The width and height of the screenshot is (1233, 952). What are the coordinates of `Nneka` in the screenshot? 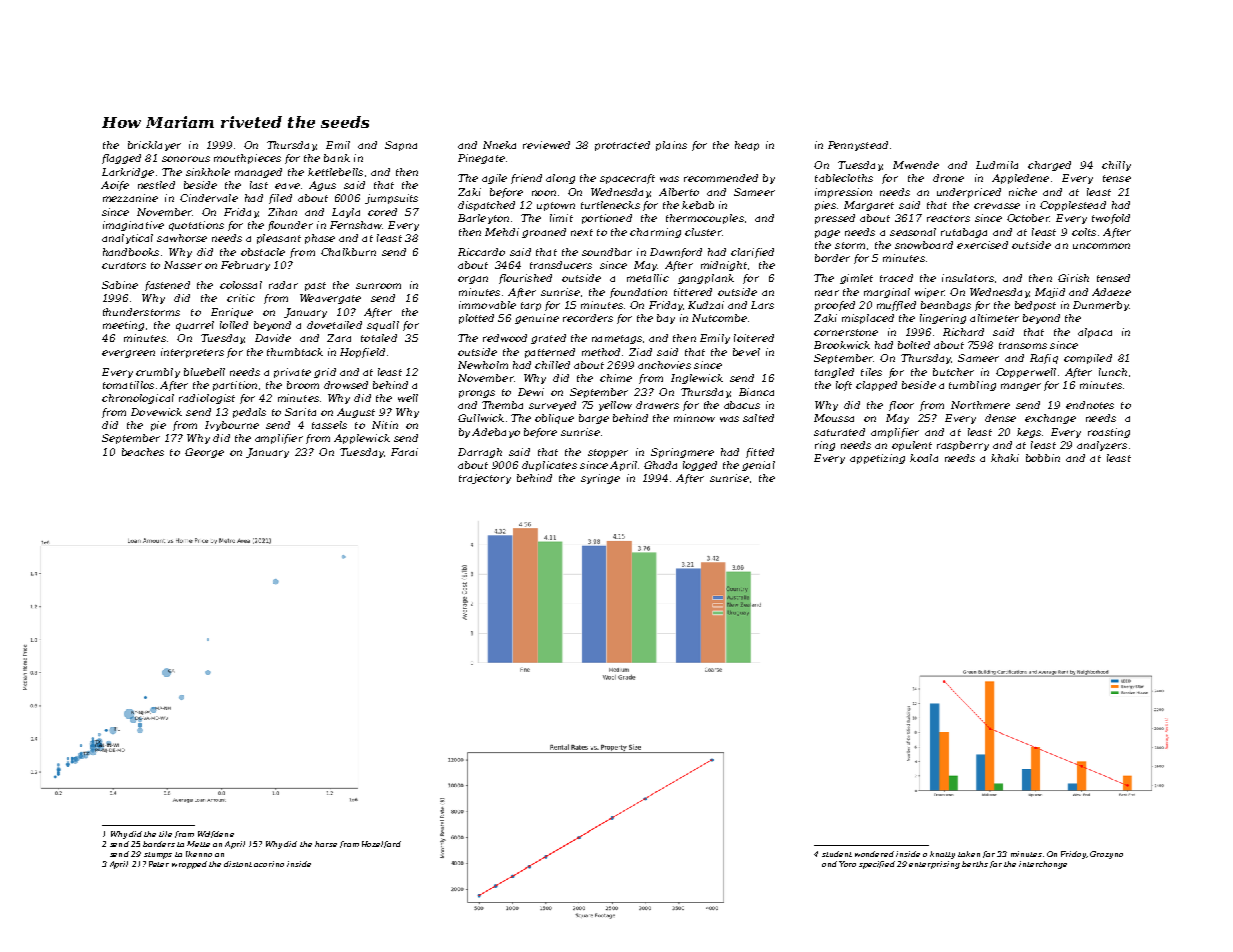 It's located at (499, 145).
